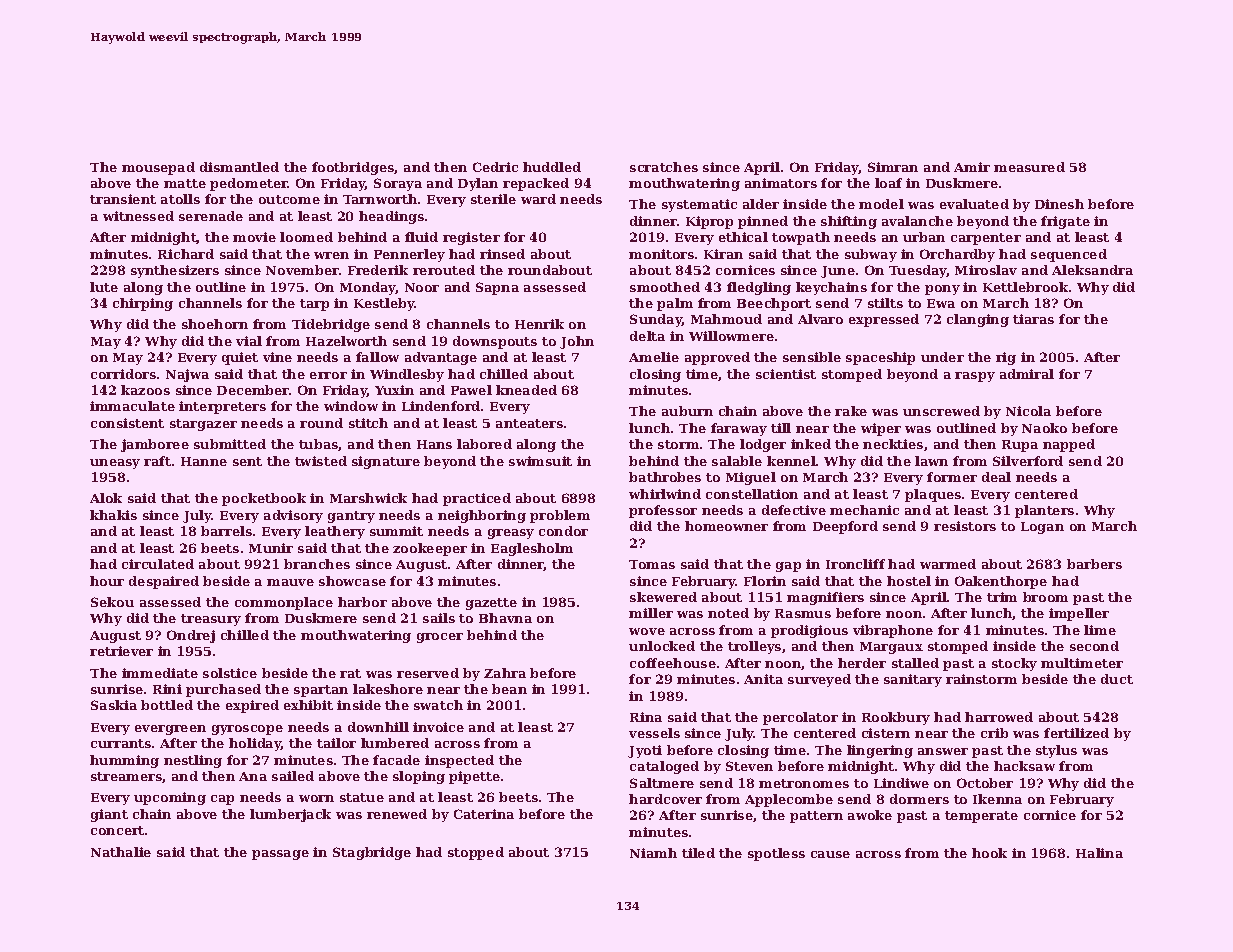 The image size is (1233, 952). What do you see at coordinates (699, 205) in the screenshot?
I see `systematic` at bounding box center [699, 205].
